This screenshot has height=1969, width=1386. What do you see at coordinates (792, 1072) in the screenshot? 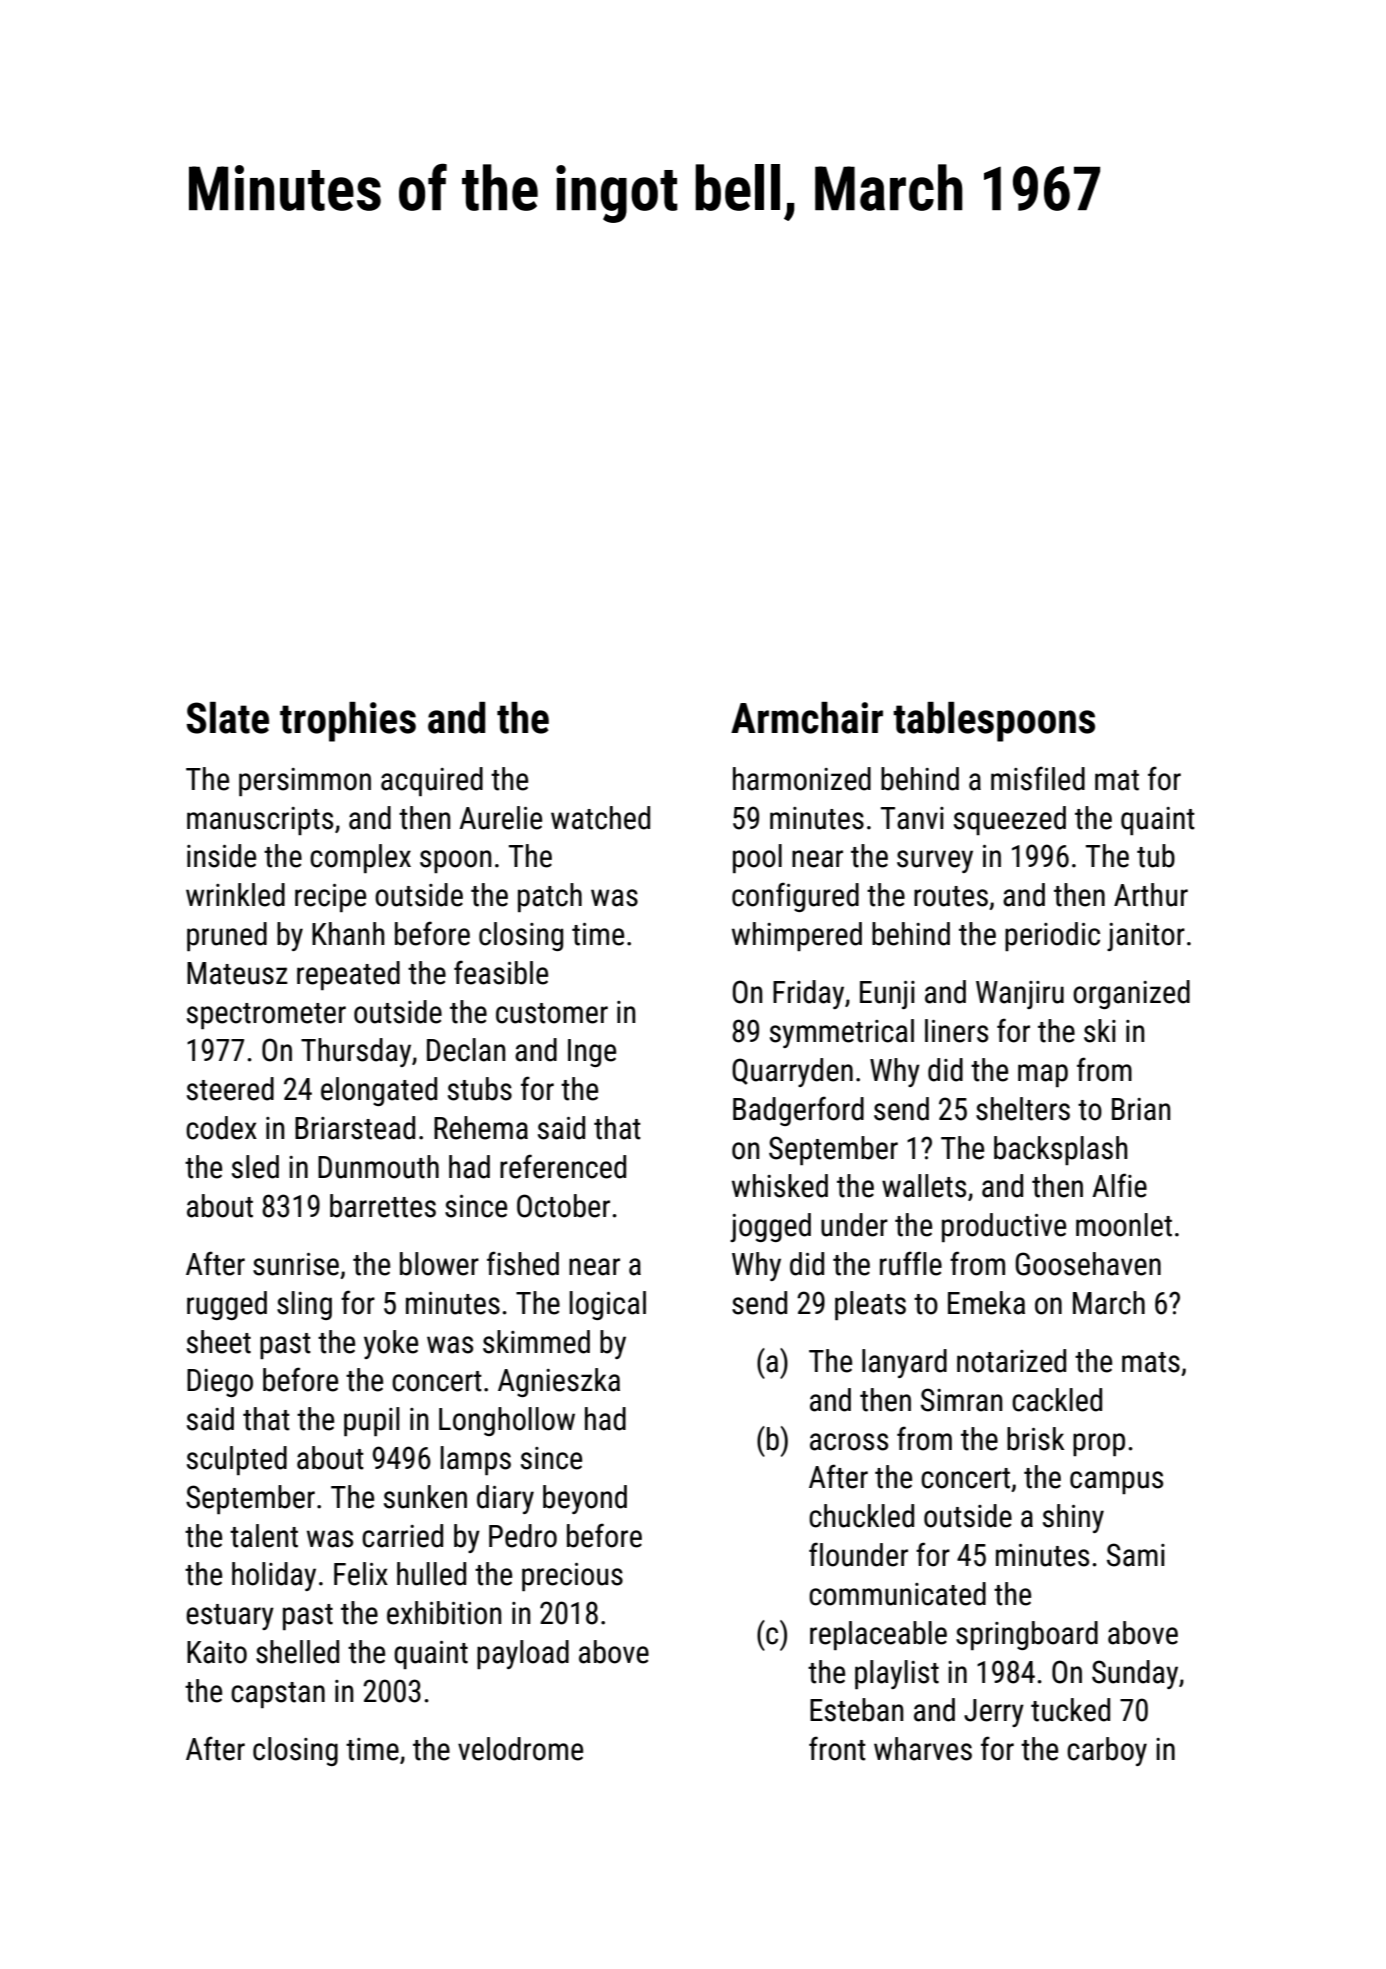
I see `Quarryden` at bounding box center [792, 1072].
